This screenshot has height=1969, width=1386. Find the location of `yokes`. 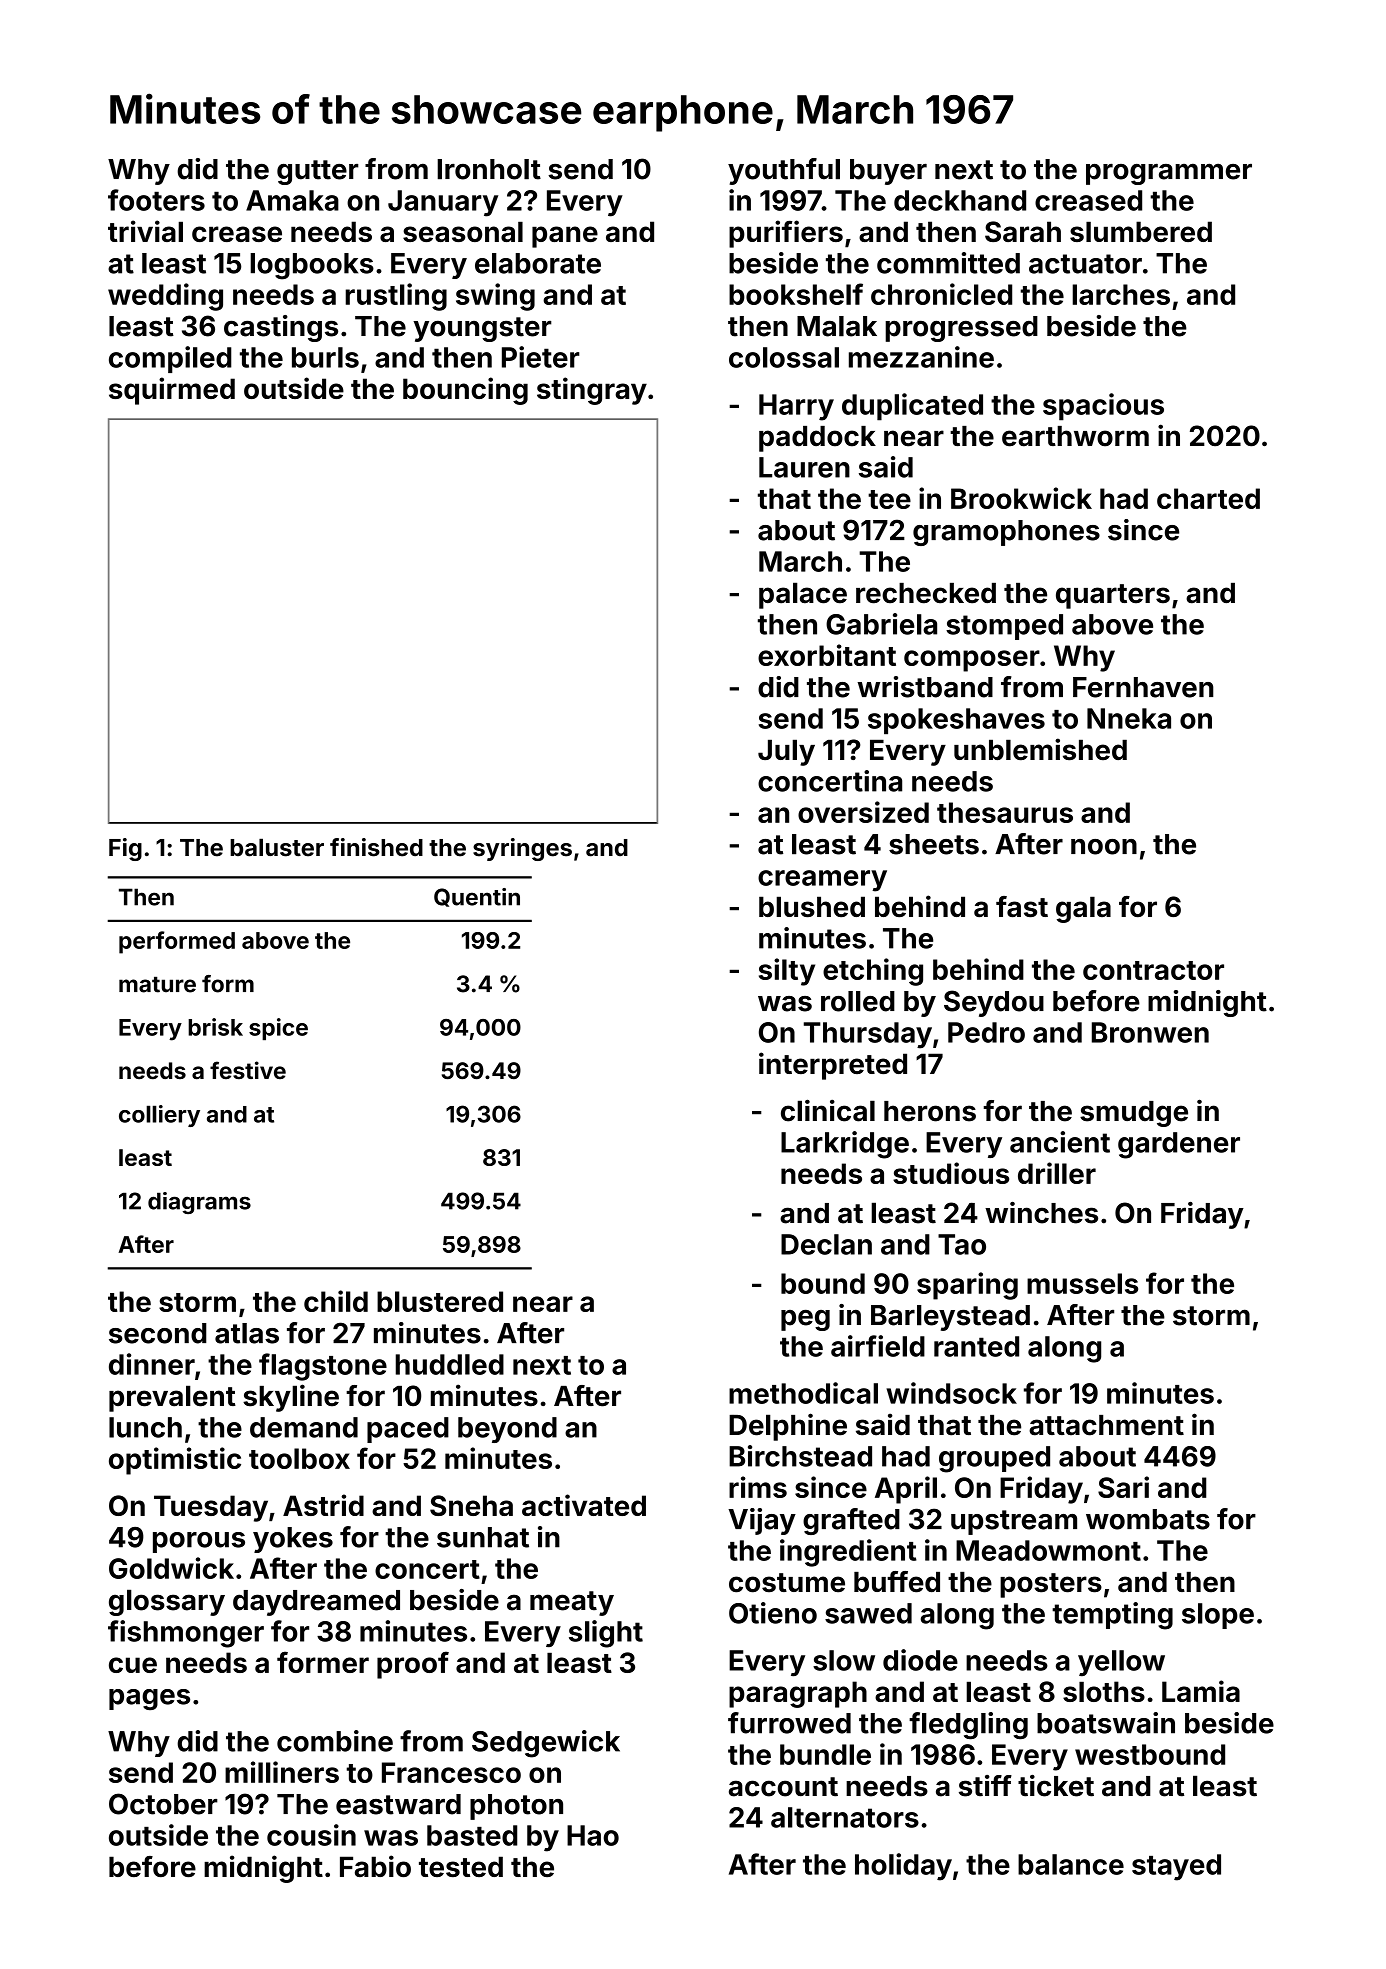

yokes is located at coordinates (293, 1540).
